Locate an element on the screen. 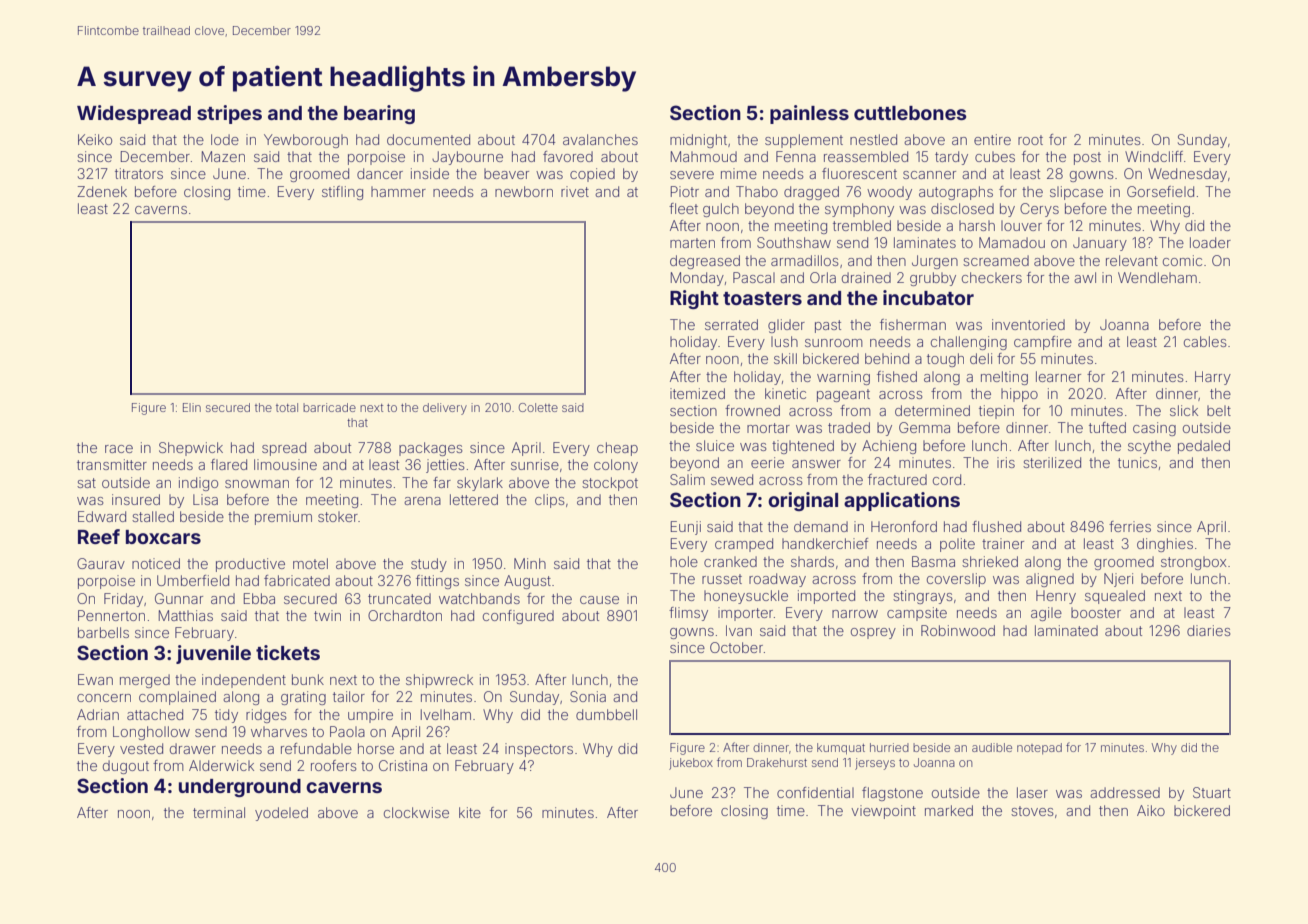 This screenshot has width=1308, height=924. original is located at coordinates (803, 501).
